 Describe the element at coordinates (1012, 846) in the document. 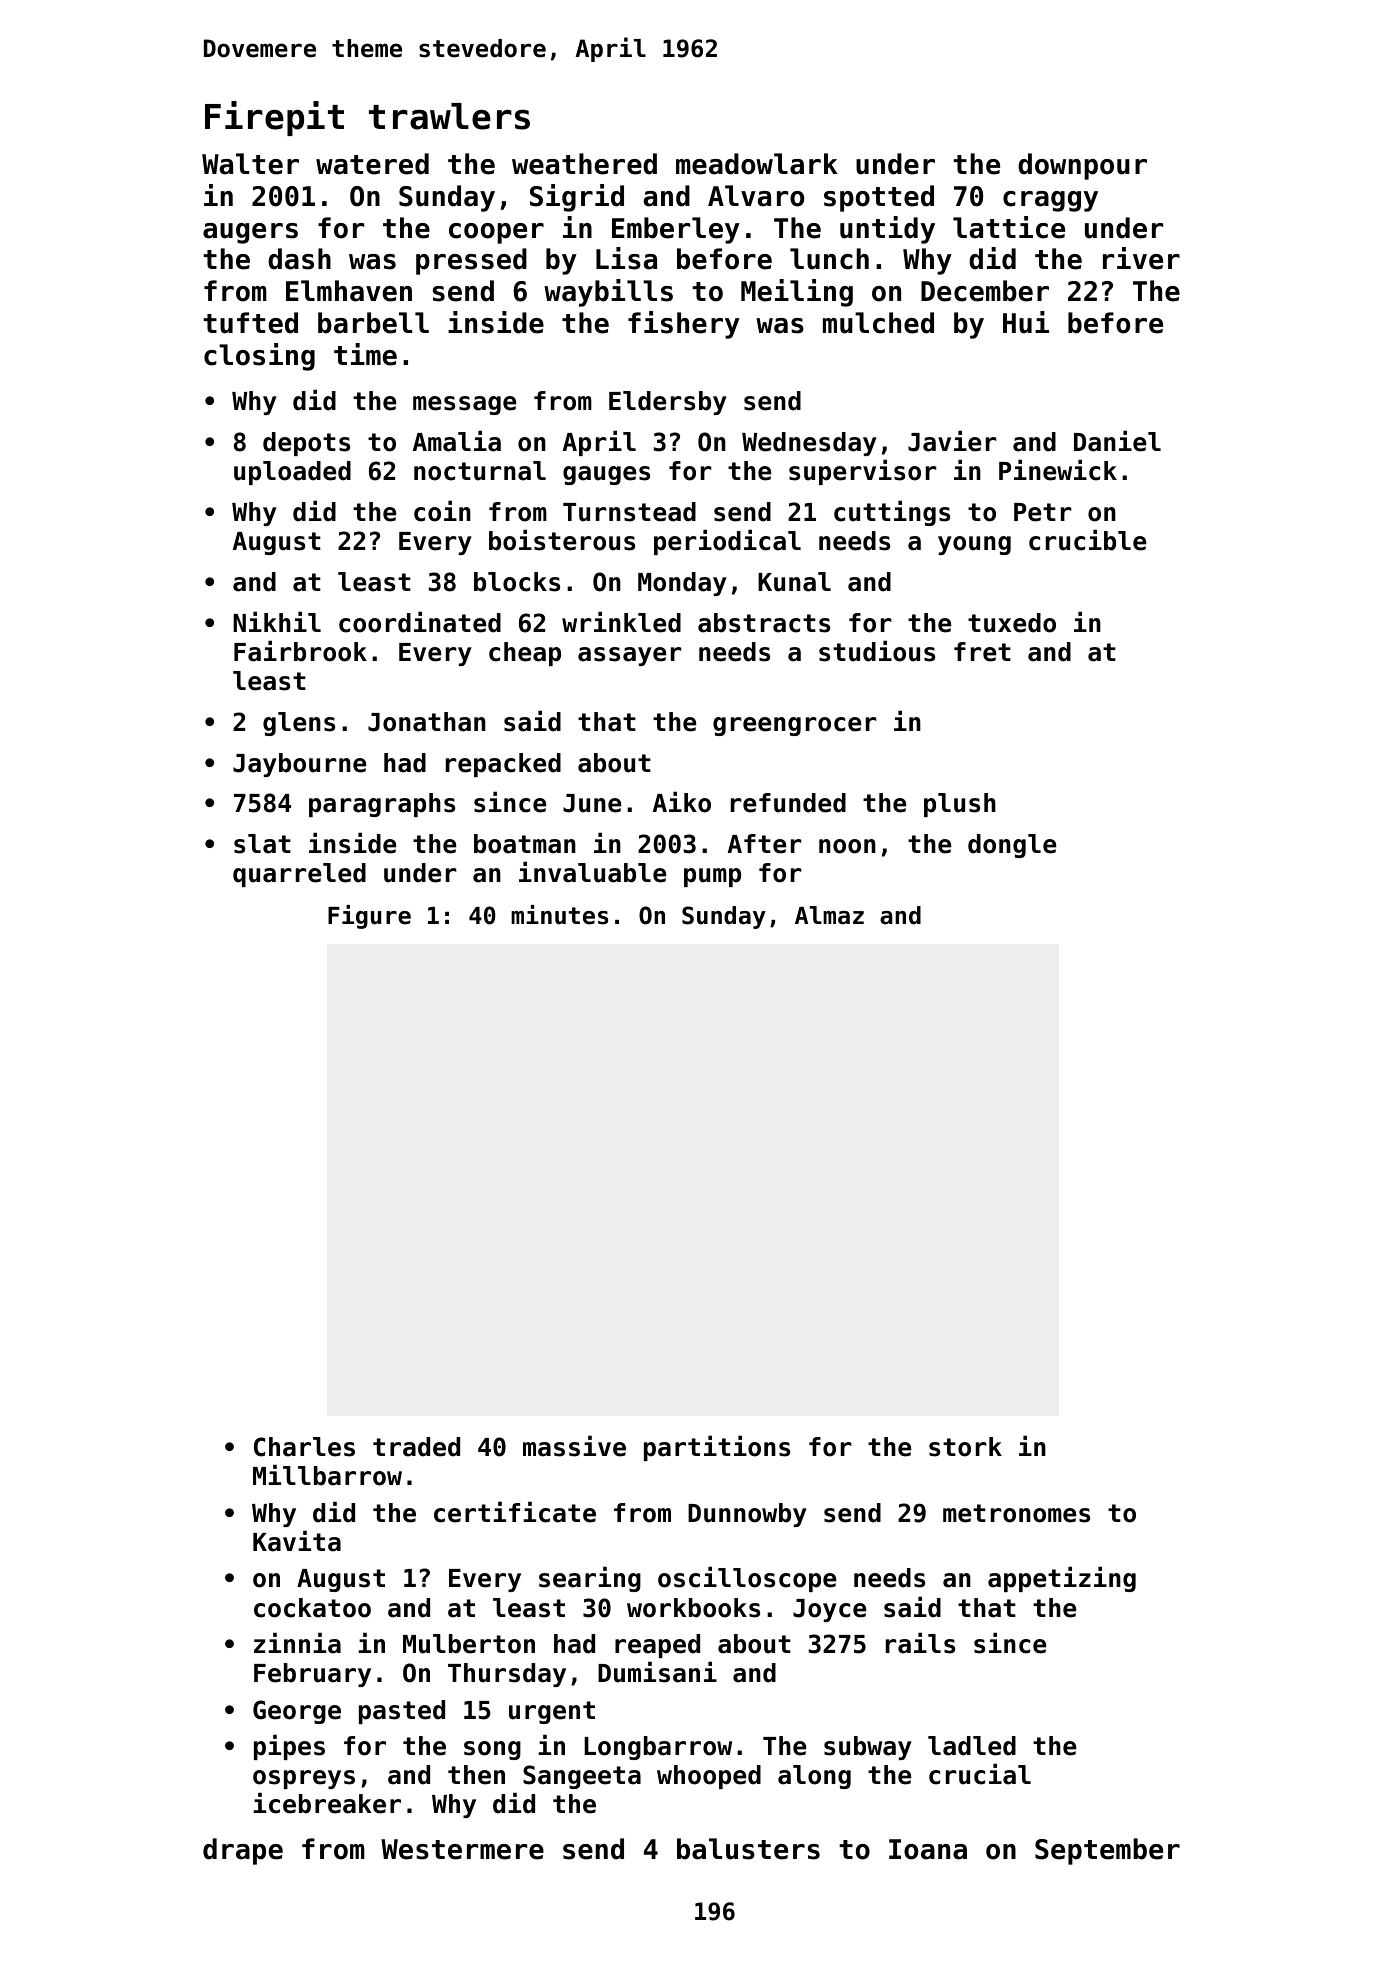

I see `dongle` at that location.
